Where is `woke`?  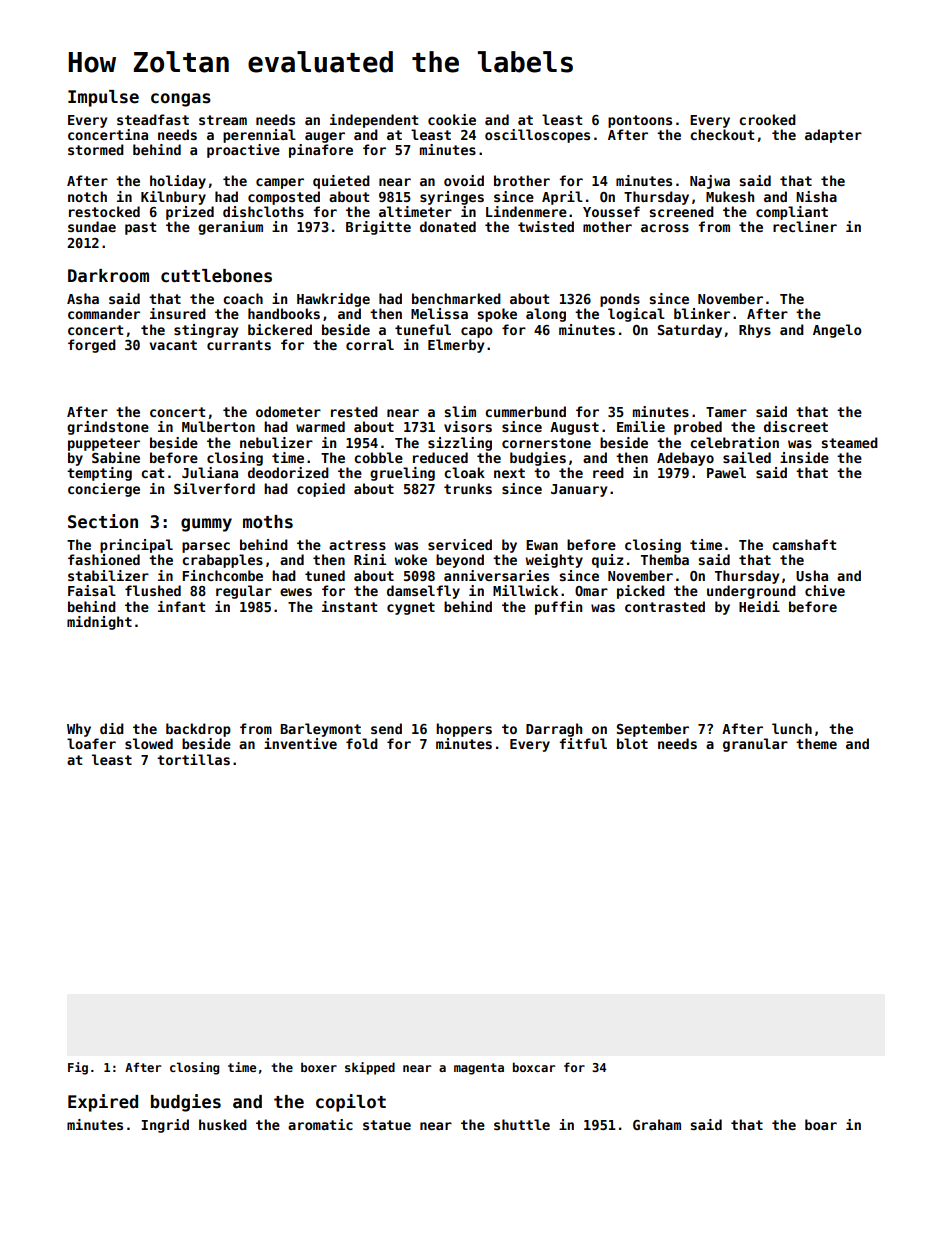
woke is located at coordinates (410, 559).
